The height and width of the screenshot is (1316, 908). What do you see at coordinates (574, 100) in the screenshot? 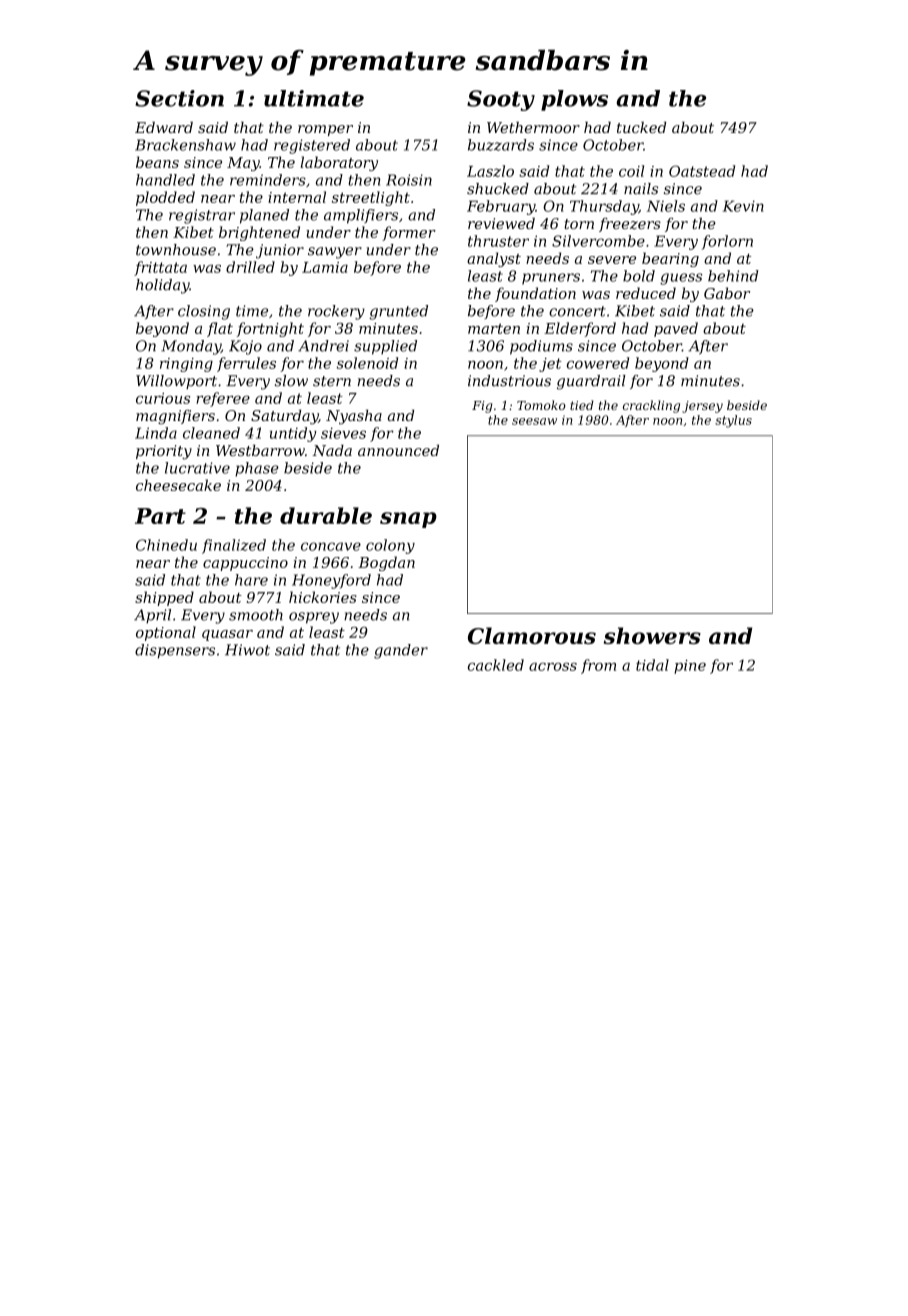
I see `plows` at bounding box center [574, 100].
